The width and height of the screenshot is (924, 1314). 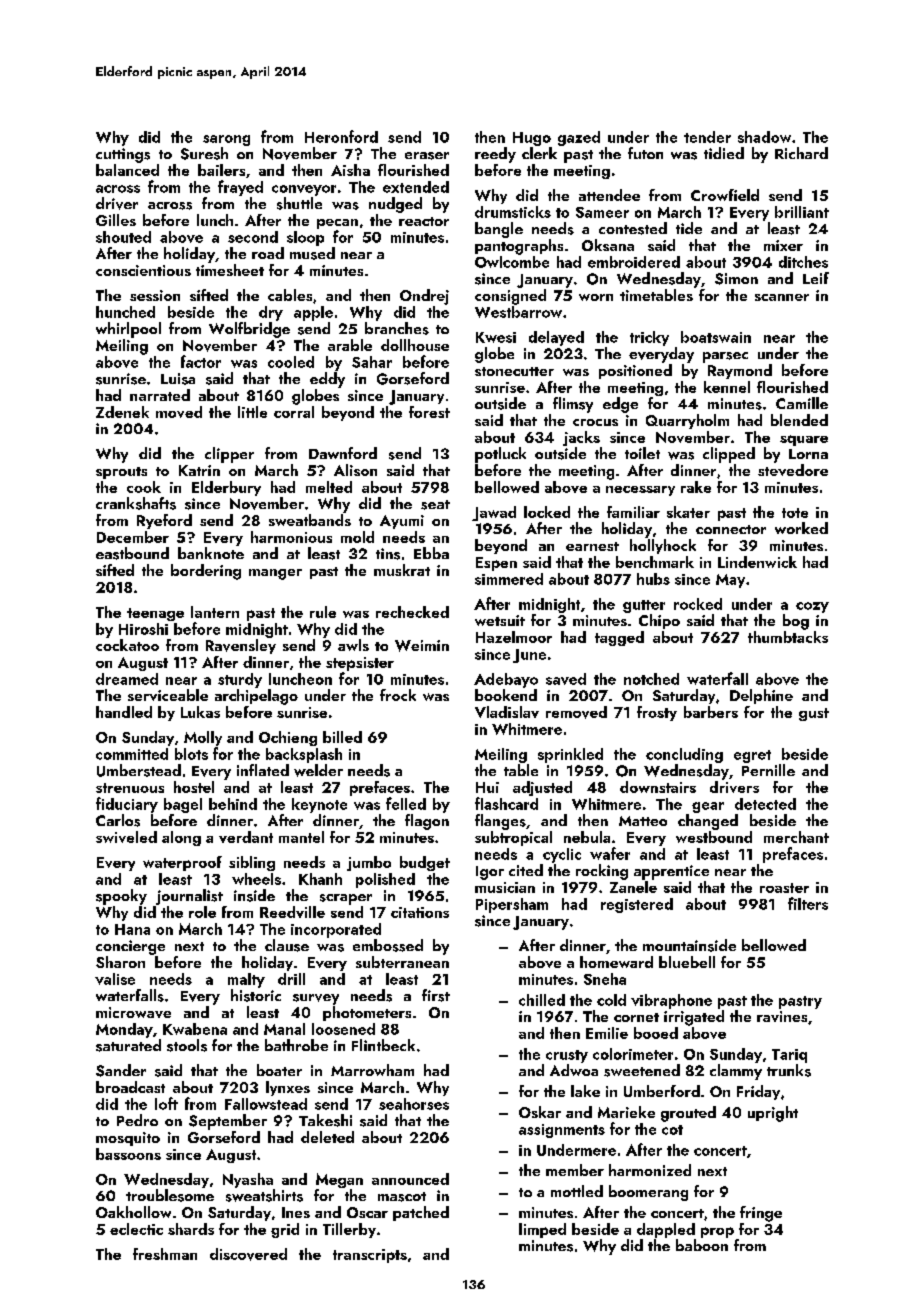 I want to click on freshman, so click(x=165, y=1254).
